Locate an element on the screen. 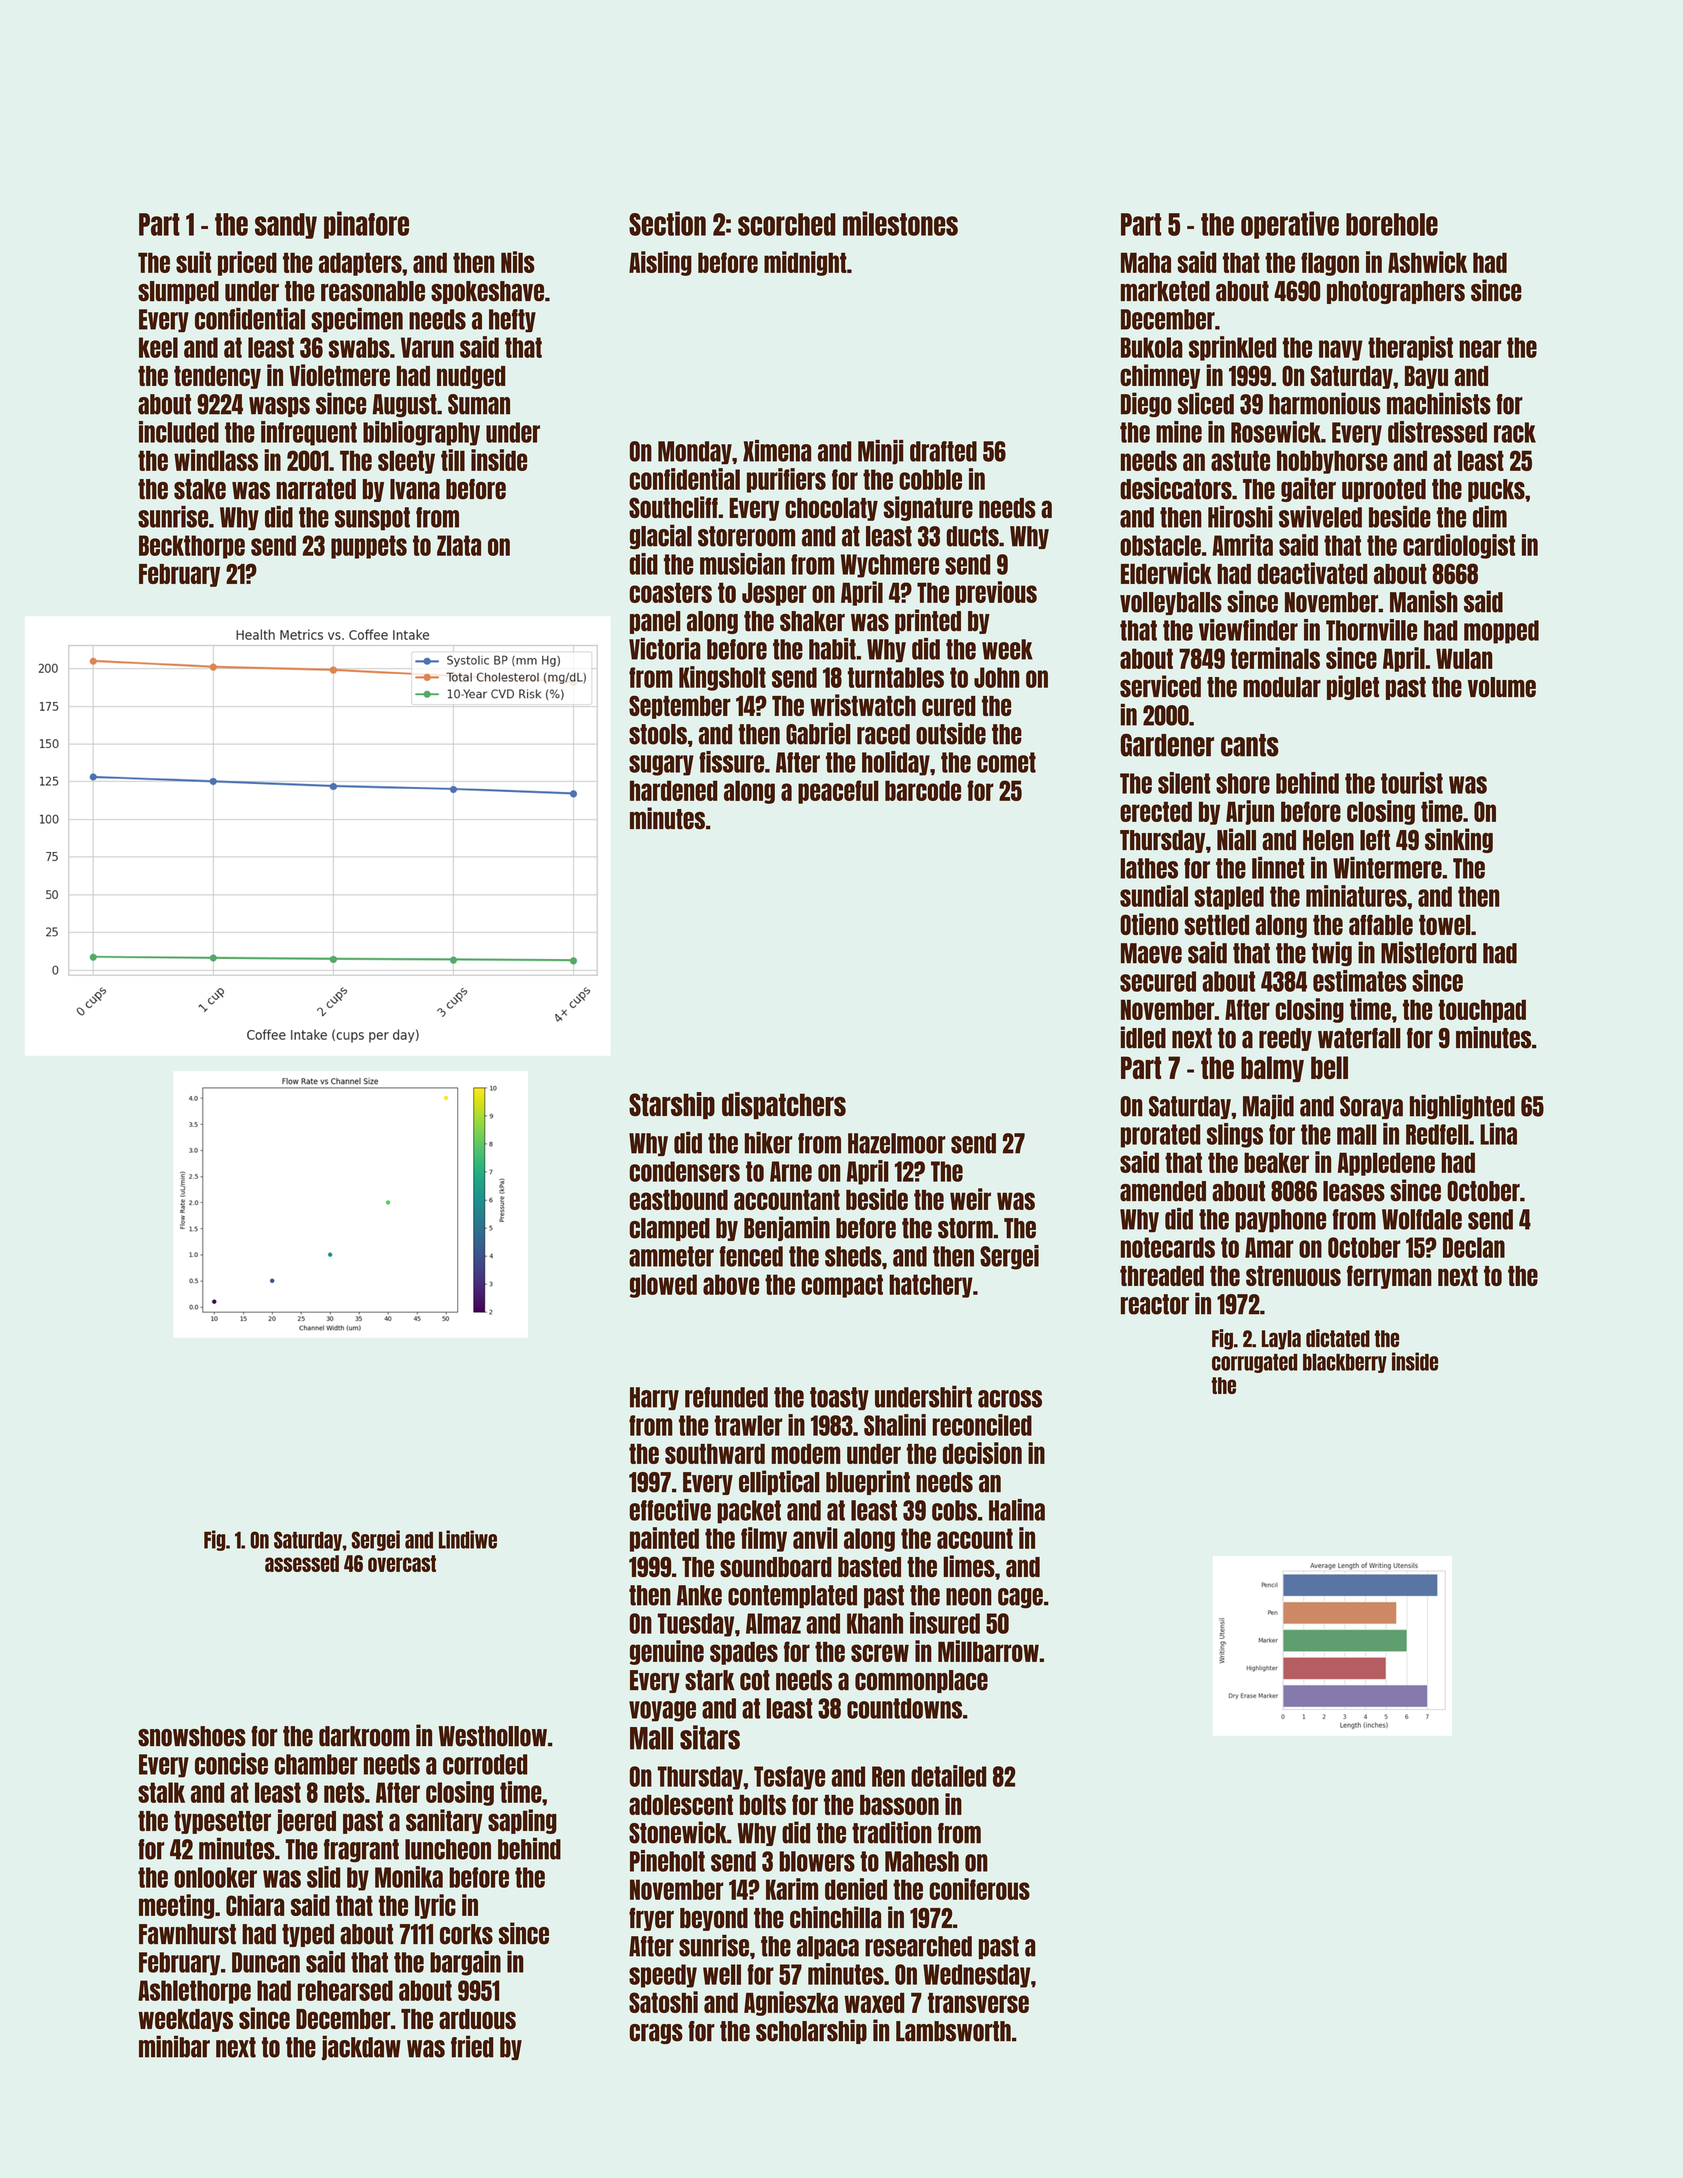 This screenshot has height=2178, width=1683. pinafore is located at coordinates (366, 225).
